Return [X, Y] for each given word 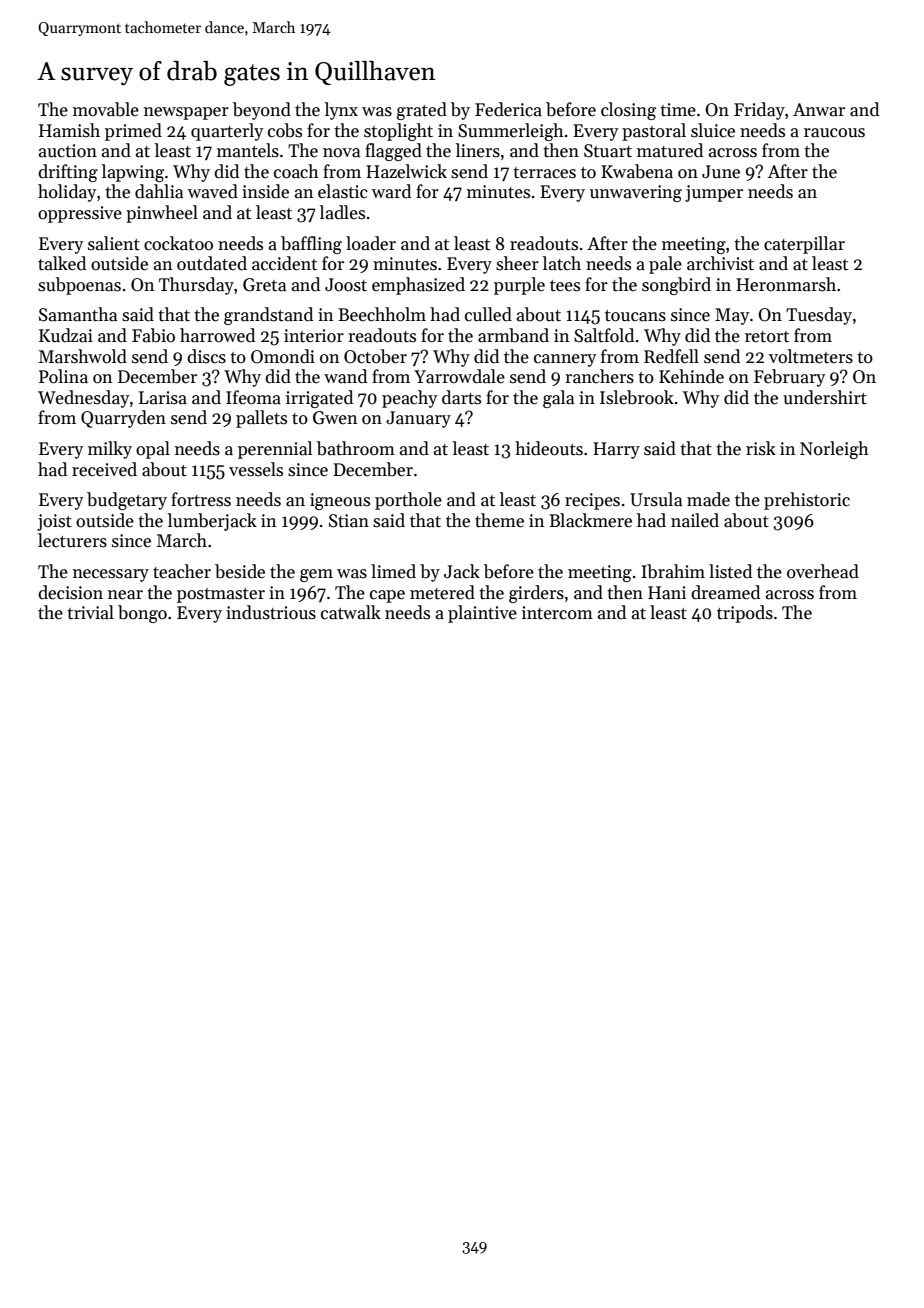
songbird [676, 286]
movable [106, 109]
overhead [823, 571]
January [418, 419]
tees [565, 286]
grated [422, 111]
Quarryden [123, 419]
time [678, 110]
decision [70, 592]
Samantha [78, 314]
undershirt [825, 397]
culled [488, 314]
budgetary [127, 501]
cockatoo [178, 243]
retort [767, 337]
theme [499, 520]
